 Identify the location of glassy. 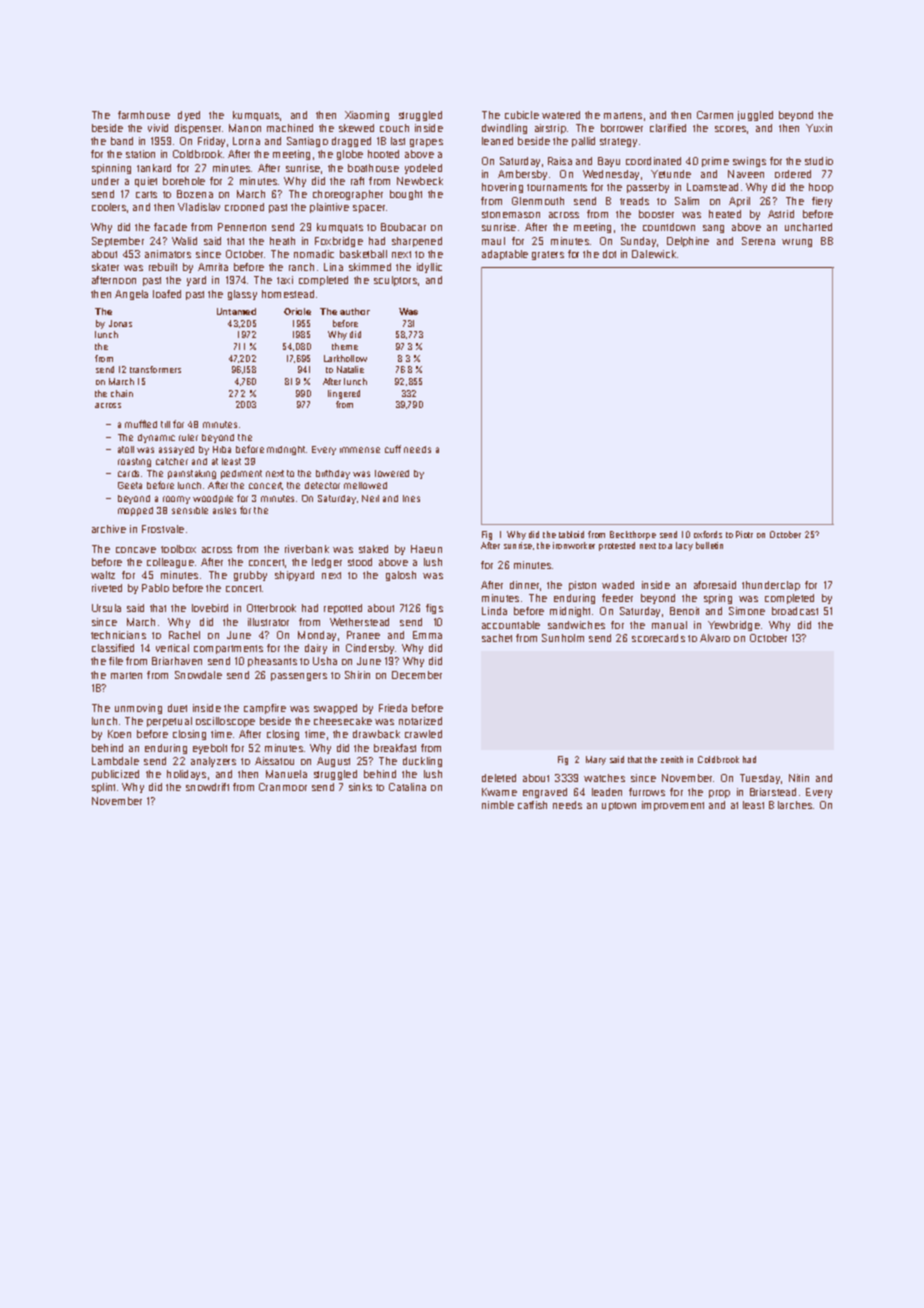
(242, 295).
